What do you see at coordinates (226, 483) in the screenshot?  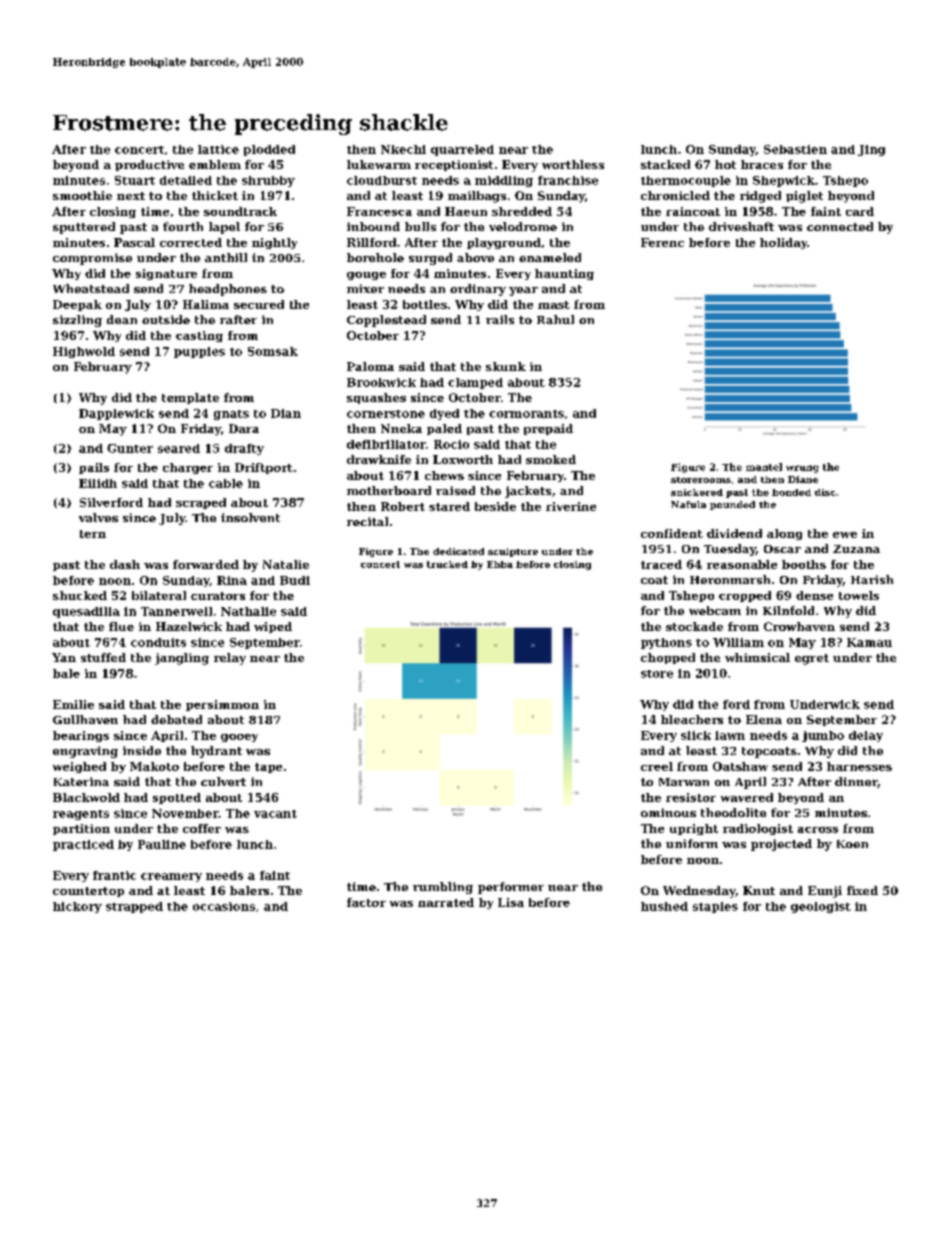 I see `cable` at bounding box center [226, 483].
